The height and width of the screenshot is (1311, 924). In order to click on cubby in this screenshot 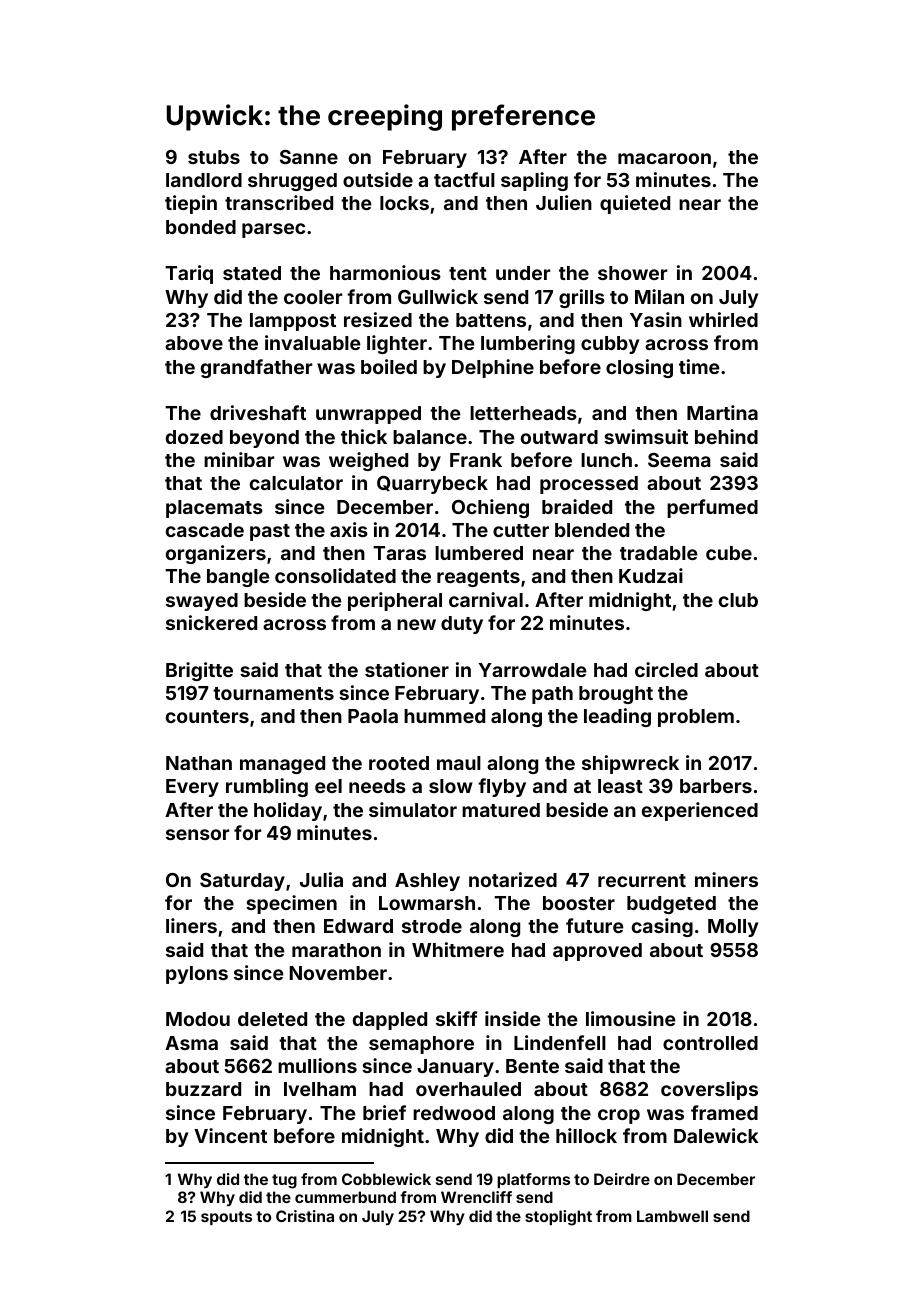, I will do `click(610, 345)`.
